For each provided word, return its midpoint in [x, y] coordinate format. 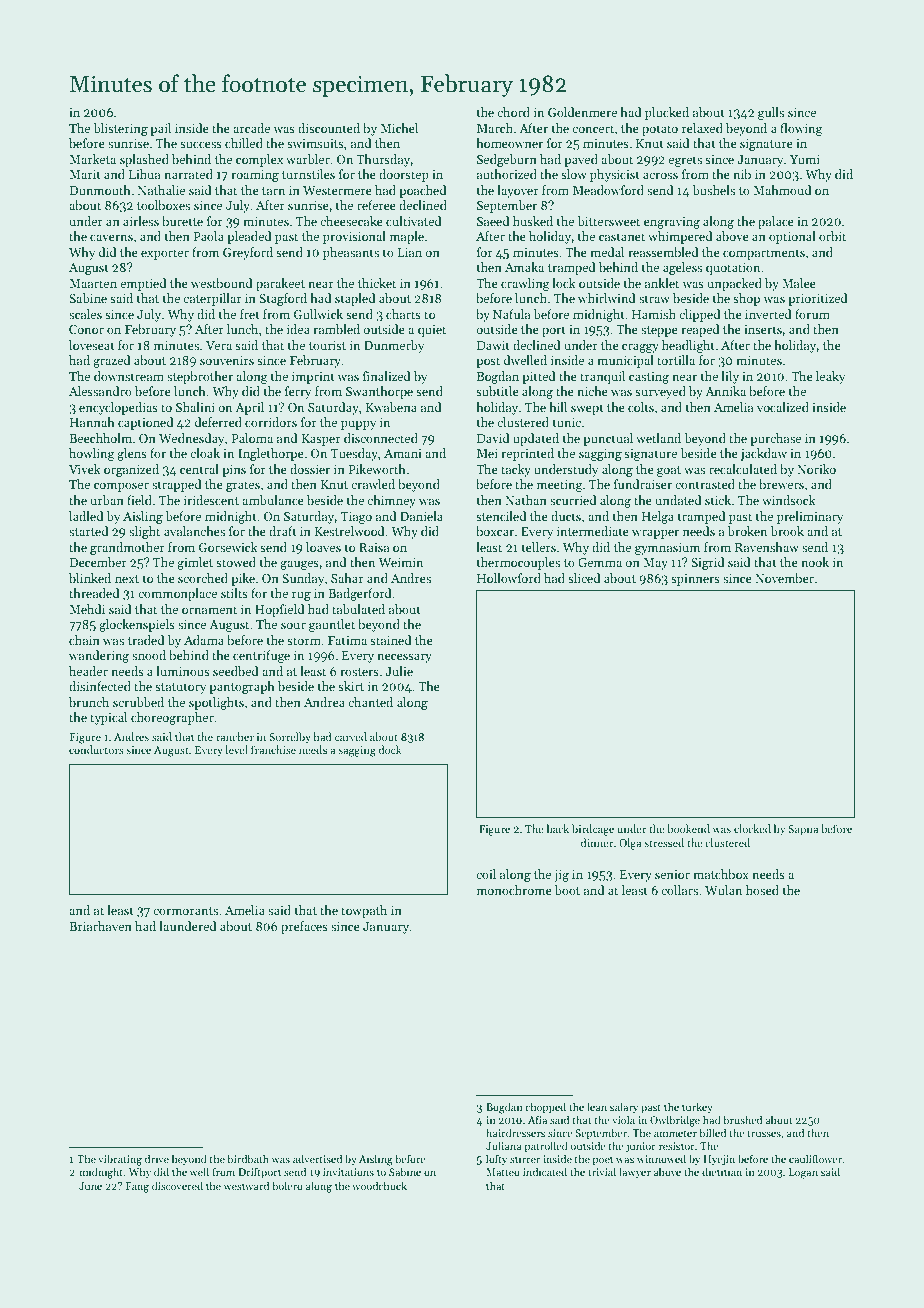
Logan [803, 1173]
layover [518, 191]
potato [660, 130]
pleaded [249, 237]
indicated [545, 1171]
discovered [177, 1185]
